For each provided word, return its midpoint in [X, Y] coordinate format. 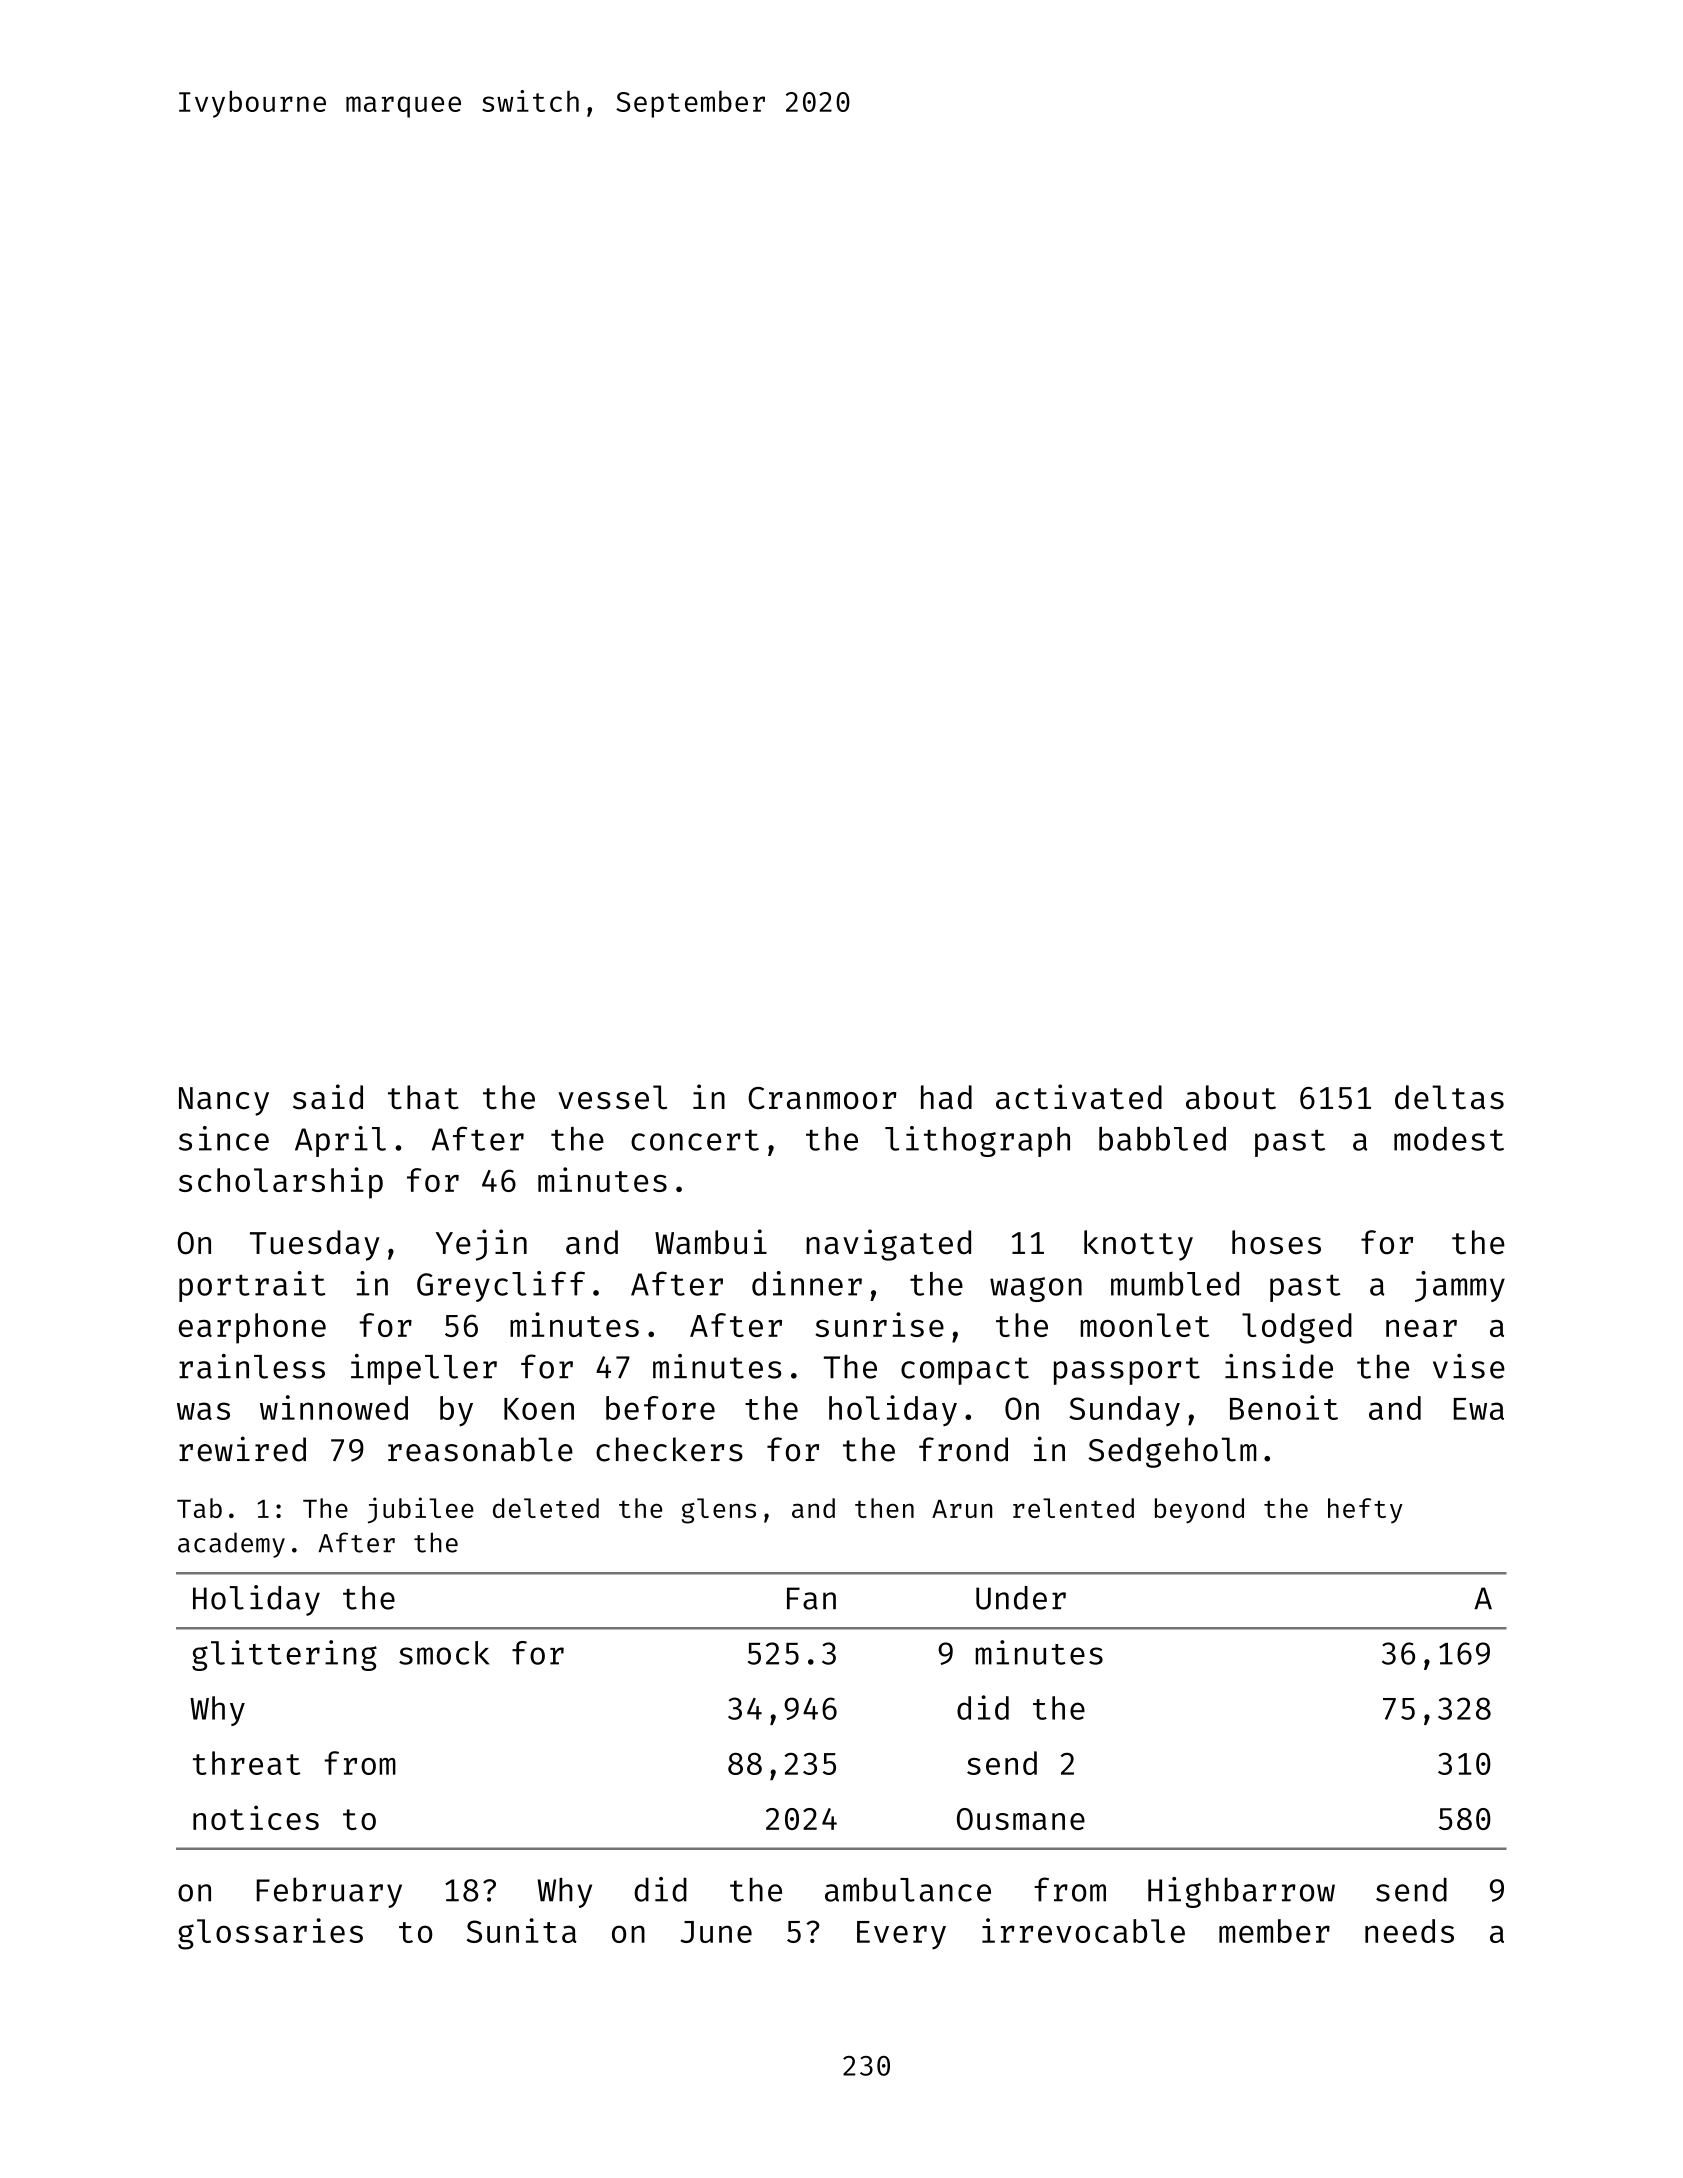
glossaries [270, 1934]
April [340, 1141]
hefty [1365, 1510]
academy [231, 1545]
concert [695, 1140]
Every [901, 1935]
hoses [1276, 1242]
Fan [811, 1598]
